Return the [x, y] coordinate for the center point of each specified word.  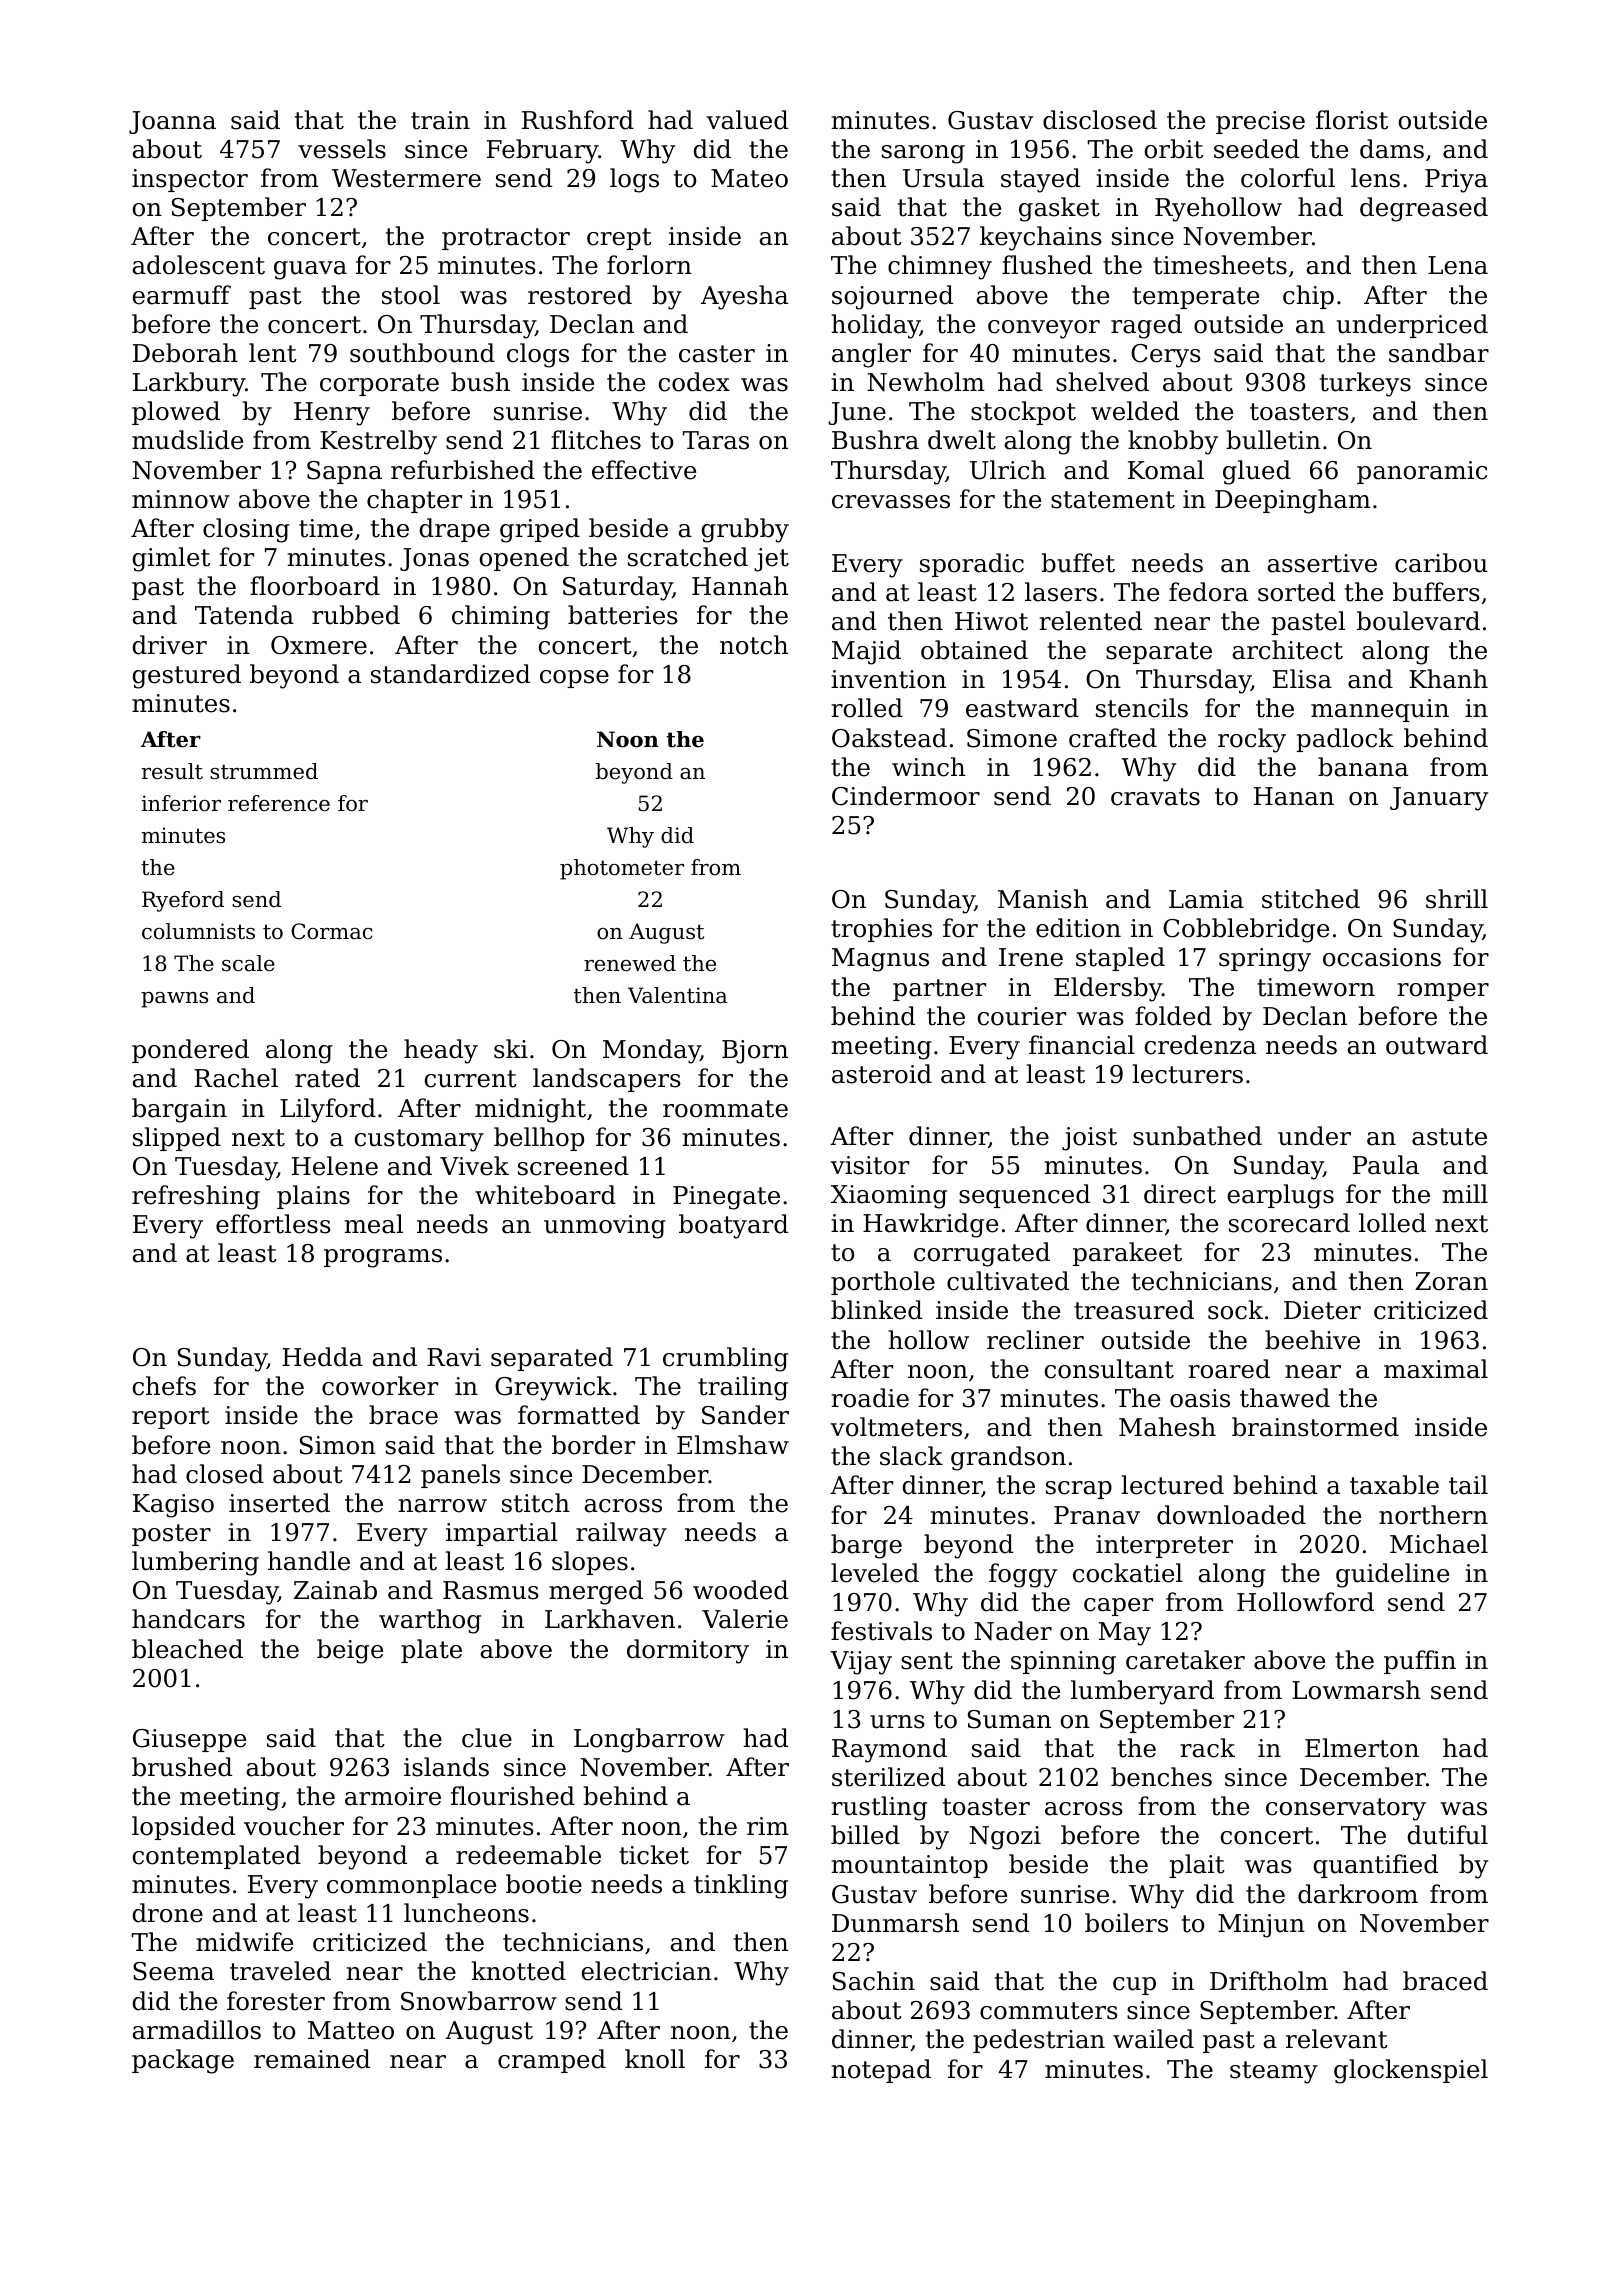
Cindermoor [906, 796]
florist [1352, 120]
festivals [881, 1631]
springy [1265, 960]
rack [1207, 1748]
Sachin [874, 1981]
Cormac [332, 931]
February [543, 151]
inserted [279, 1503]
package [183, 2061]
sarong [923, 154]
